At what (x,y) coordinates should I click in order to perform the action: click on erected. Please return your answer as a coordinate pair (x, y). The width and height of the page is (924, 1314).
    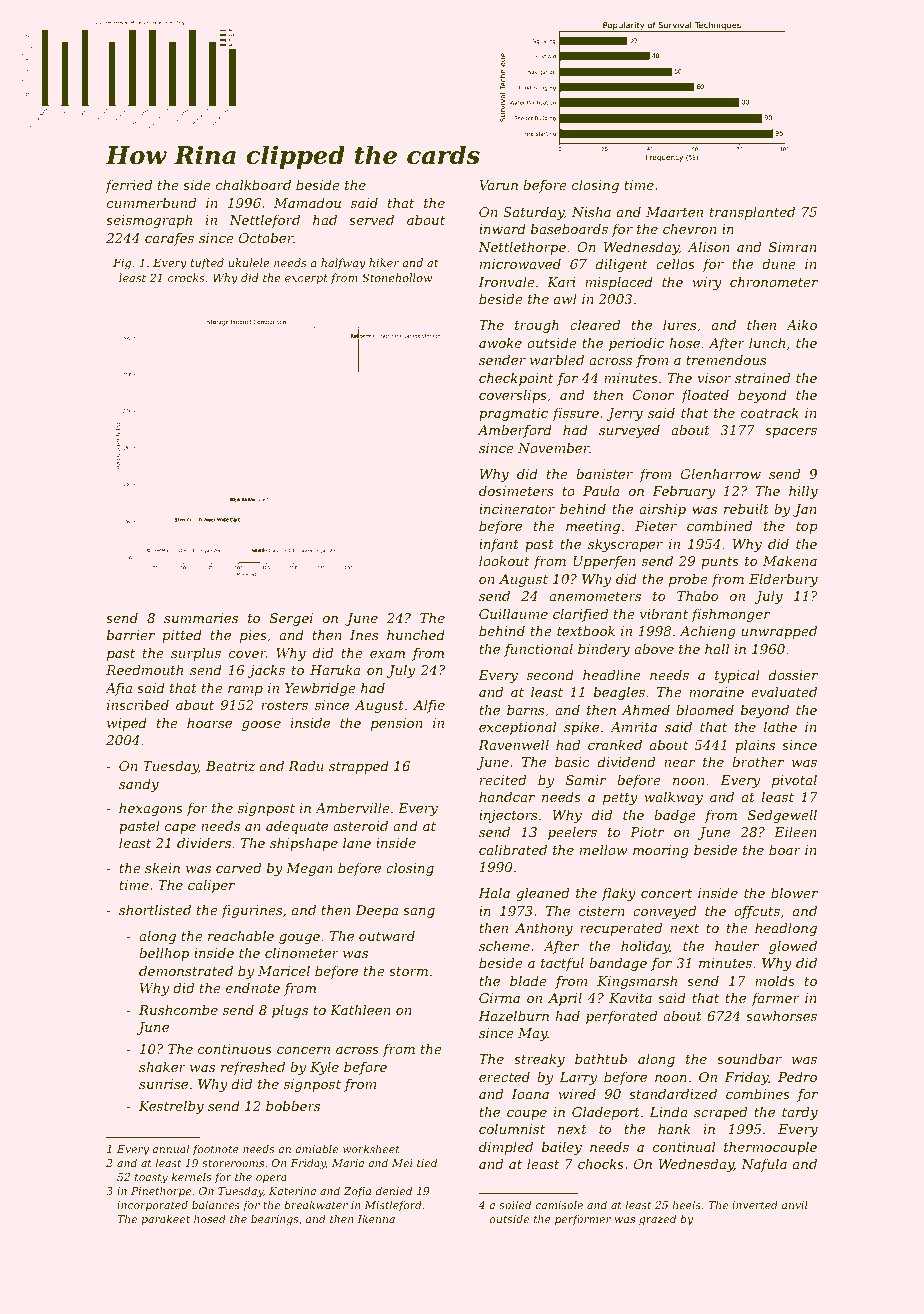
    Looking at the image, I should click on (504, 1077).
